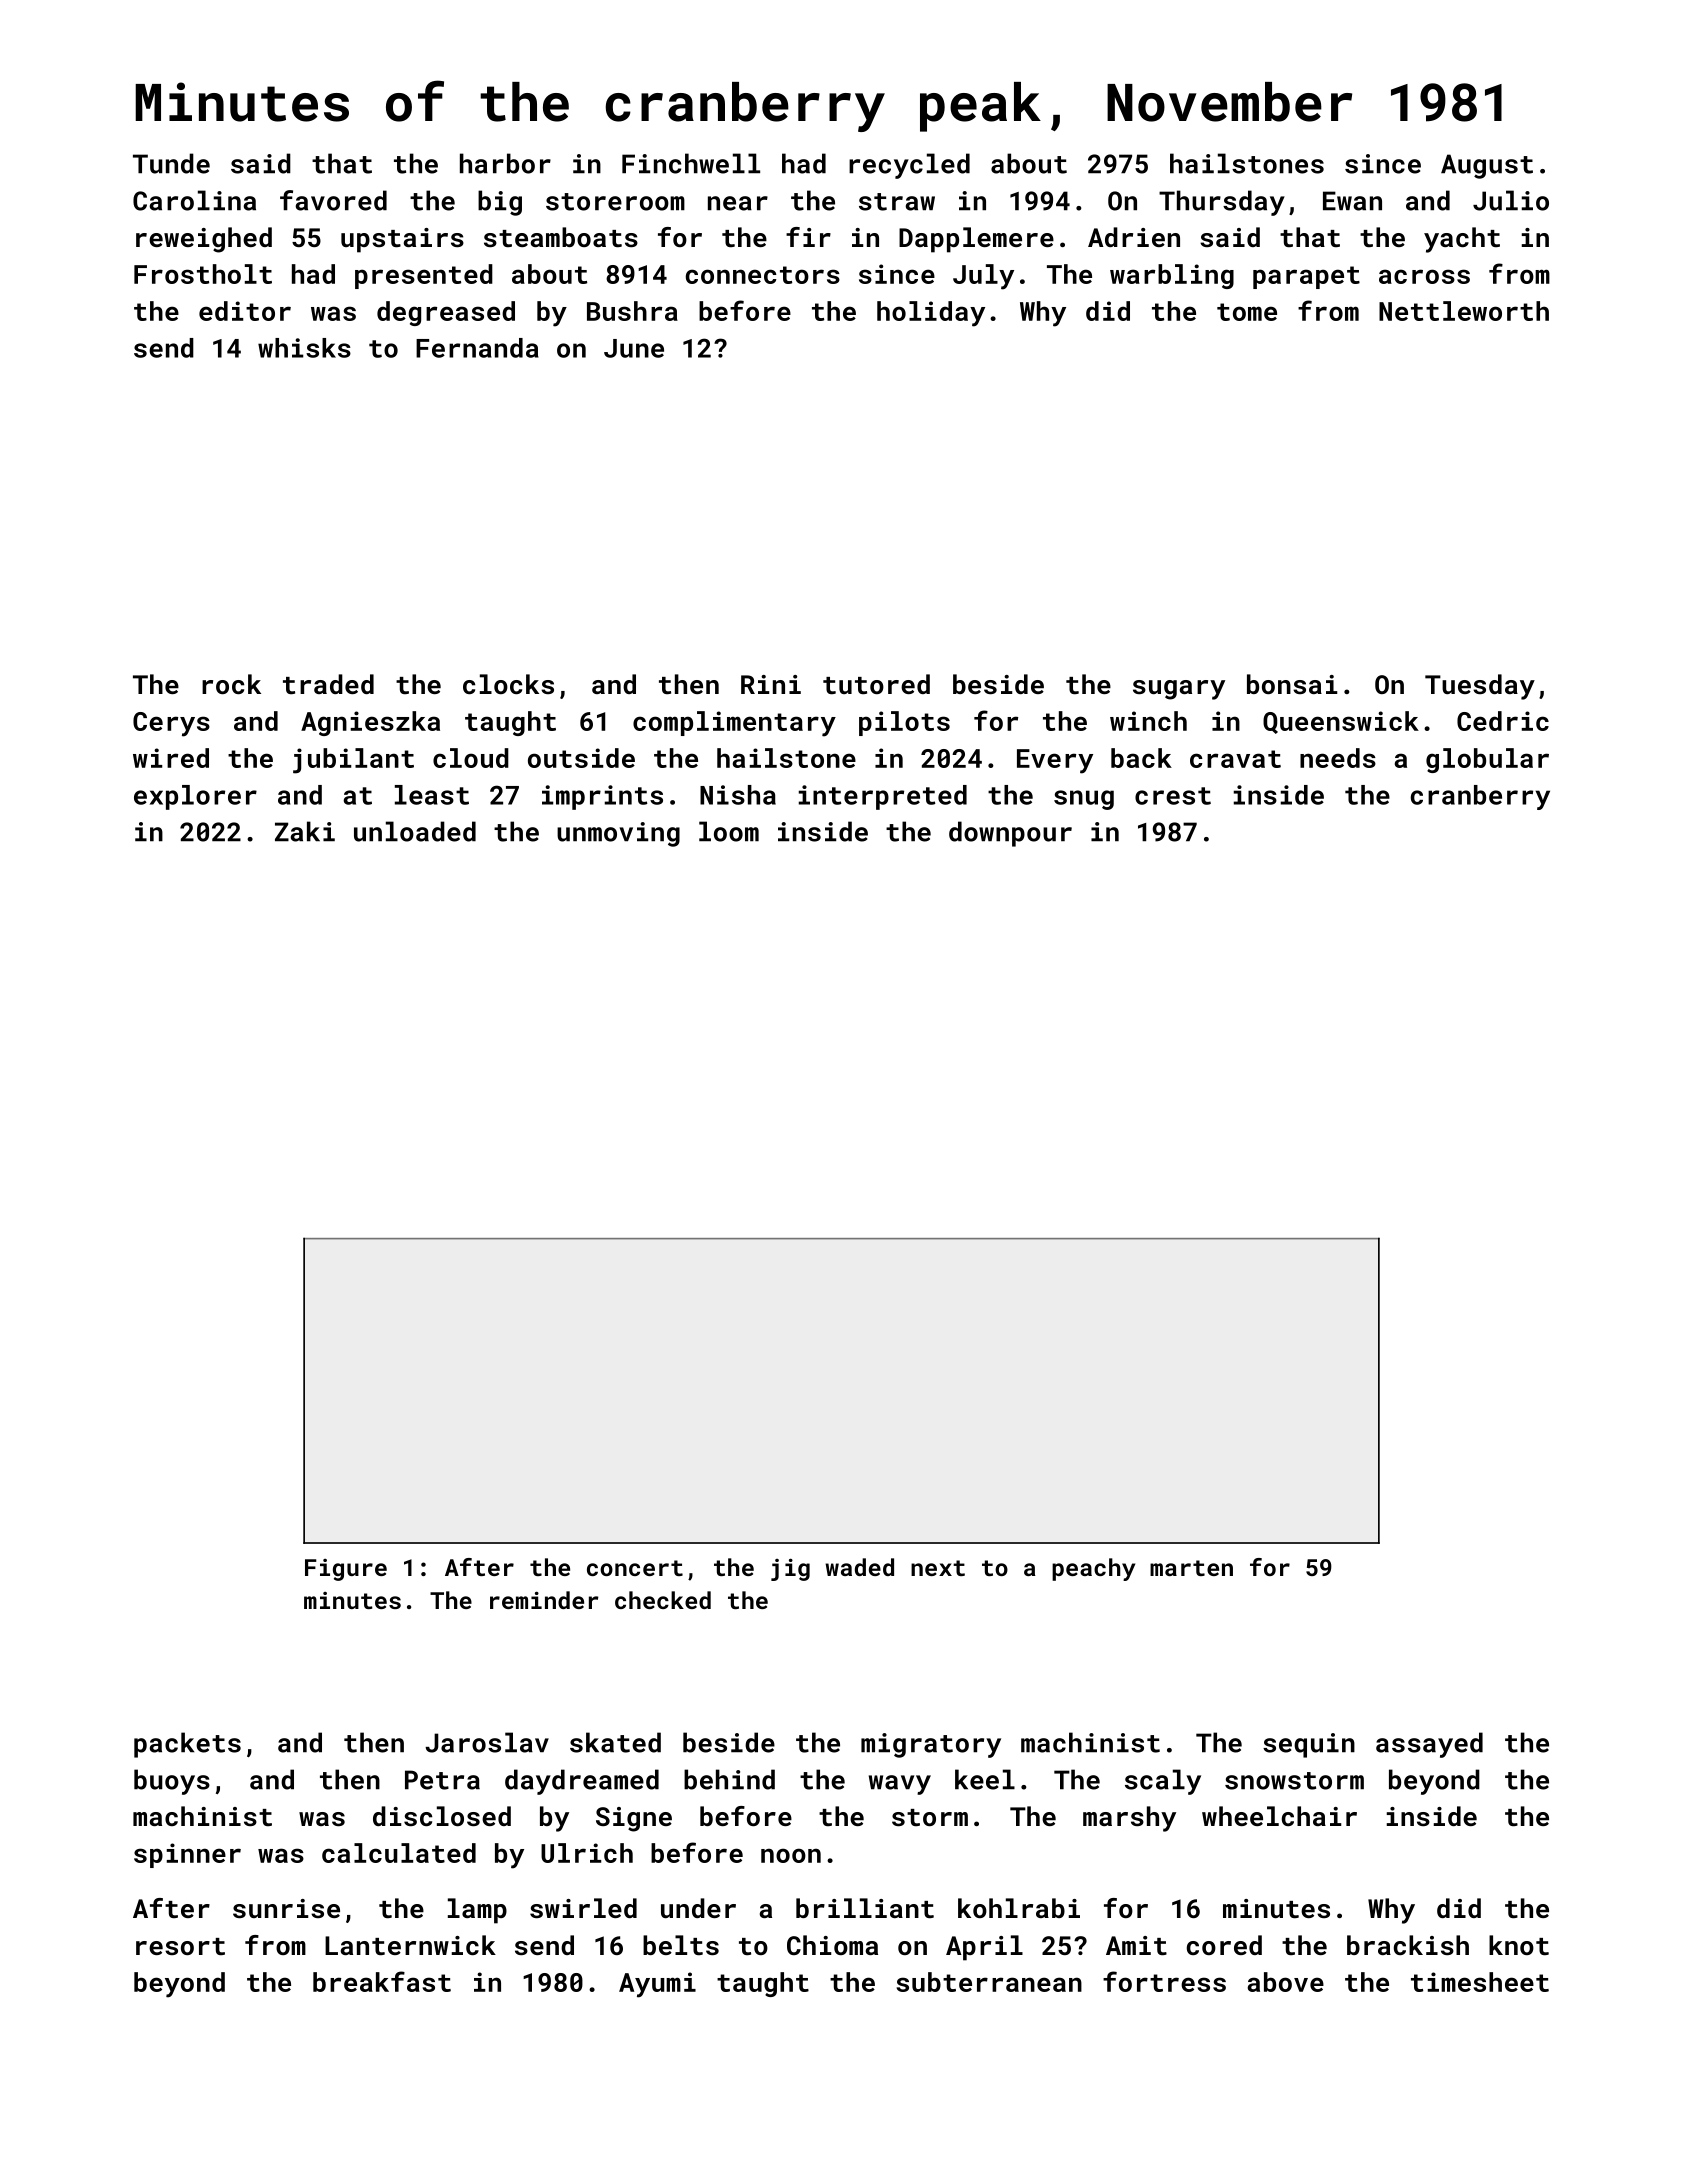 This page has width=1683, height=2178. Describe the element at coordinates (1010, 834) in the page. I see `downpour` at that location.
